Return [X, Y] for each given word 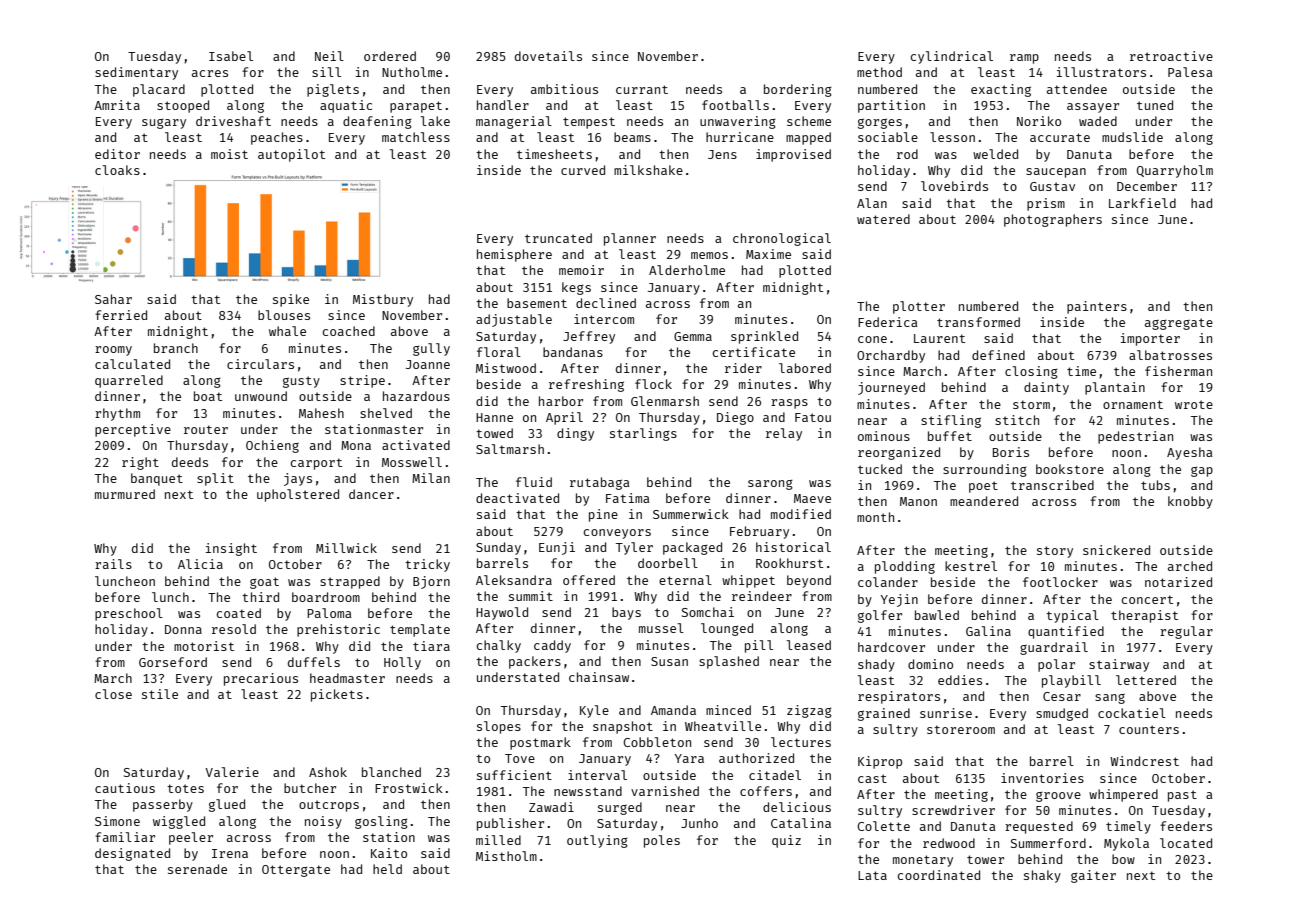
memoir [581, 270]
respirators [899, 697]
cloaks [117, 170]
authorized [756, 758]
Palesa [1190, 72]
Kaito [389, 853]
